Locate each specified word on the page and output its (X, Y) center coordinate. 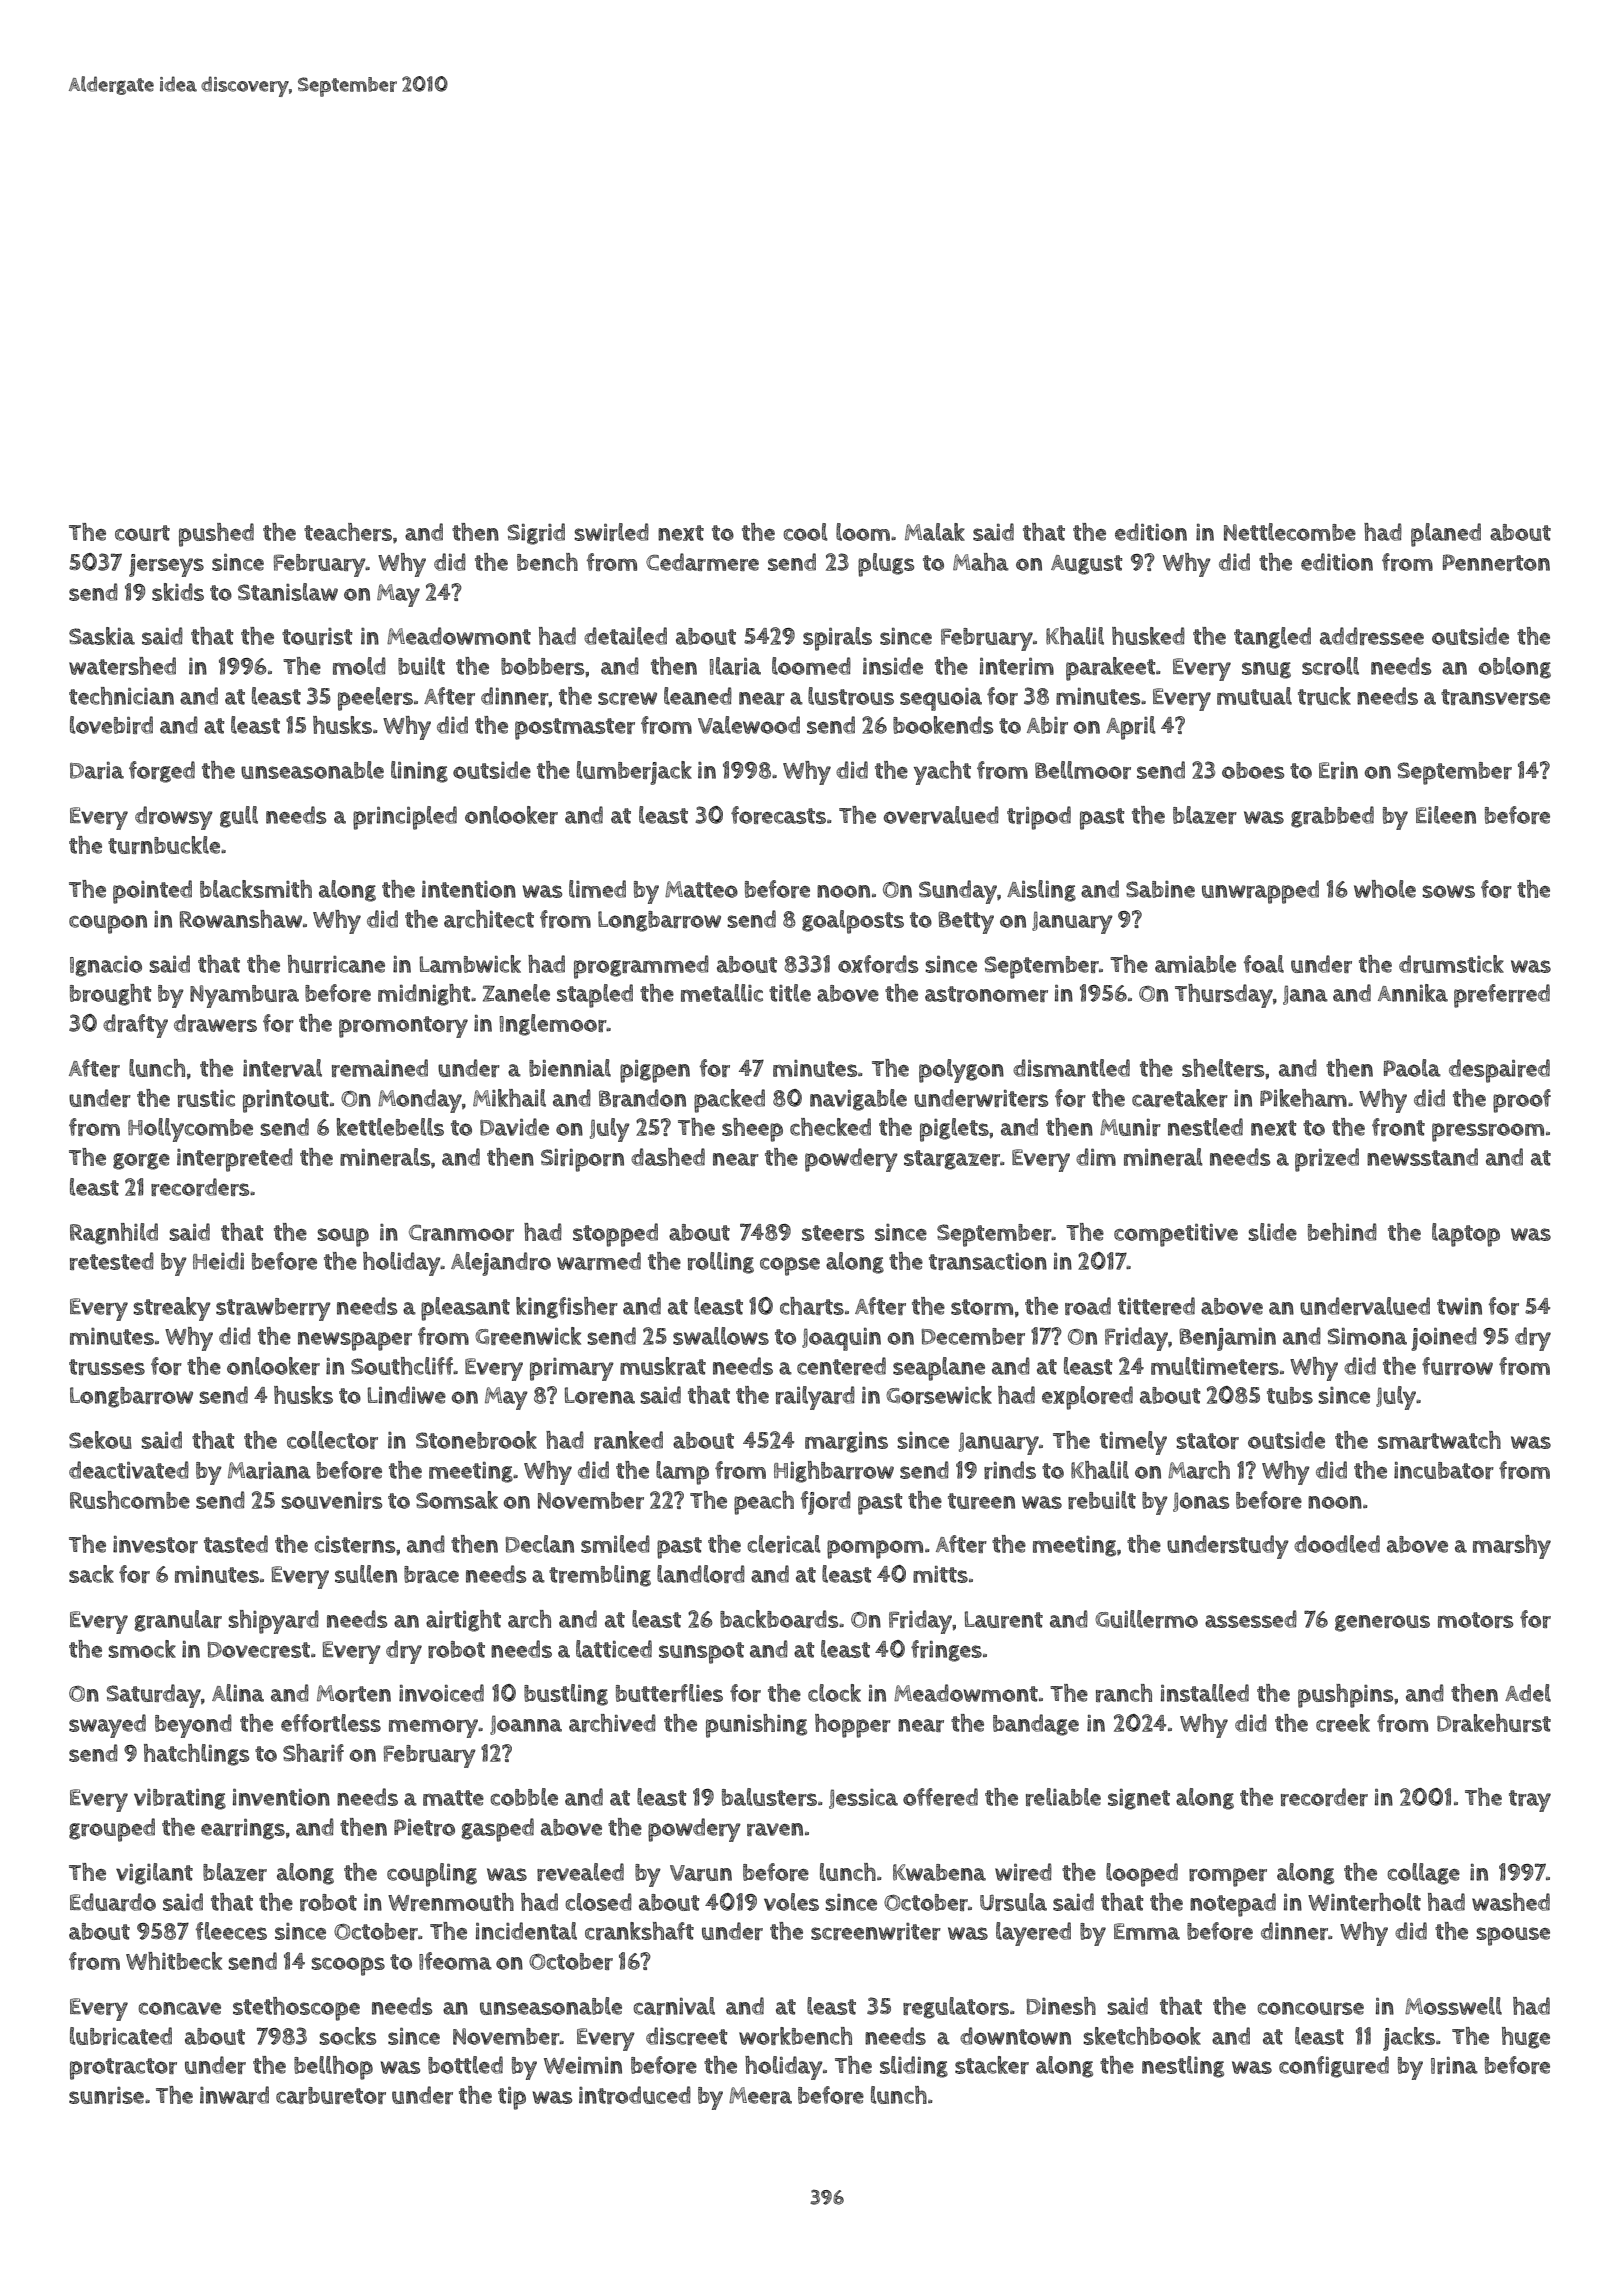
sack (91, 1574)
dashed (668, 1157)
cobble (524, 1797)
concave (180, 2008)
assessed (1251, 1619)
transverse (1495, 697)
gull (239, 817)
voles (791, 1902)
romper (1228, 1877)
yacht (942, 773)
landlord (701, 1574)
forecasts (778, 815)
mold (359, 666)
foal (1264, 964)
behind (1342, 1232)
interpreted (235, 1160)
